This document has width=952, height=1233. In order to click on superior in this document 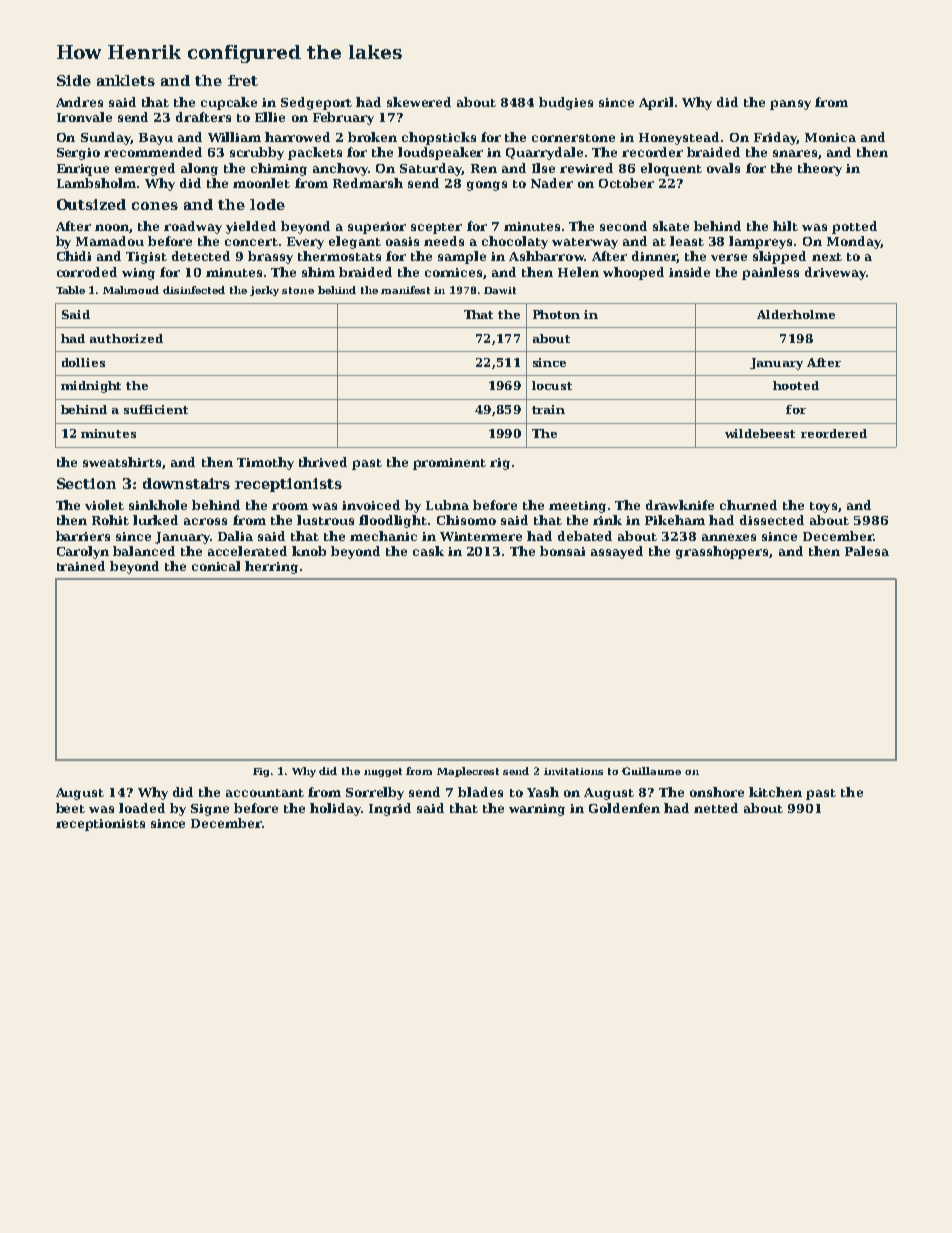, I will do `click(377, 228)`.
